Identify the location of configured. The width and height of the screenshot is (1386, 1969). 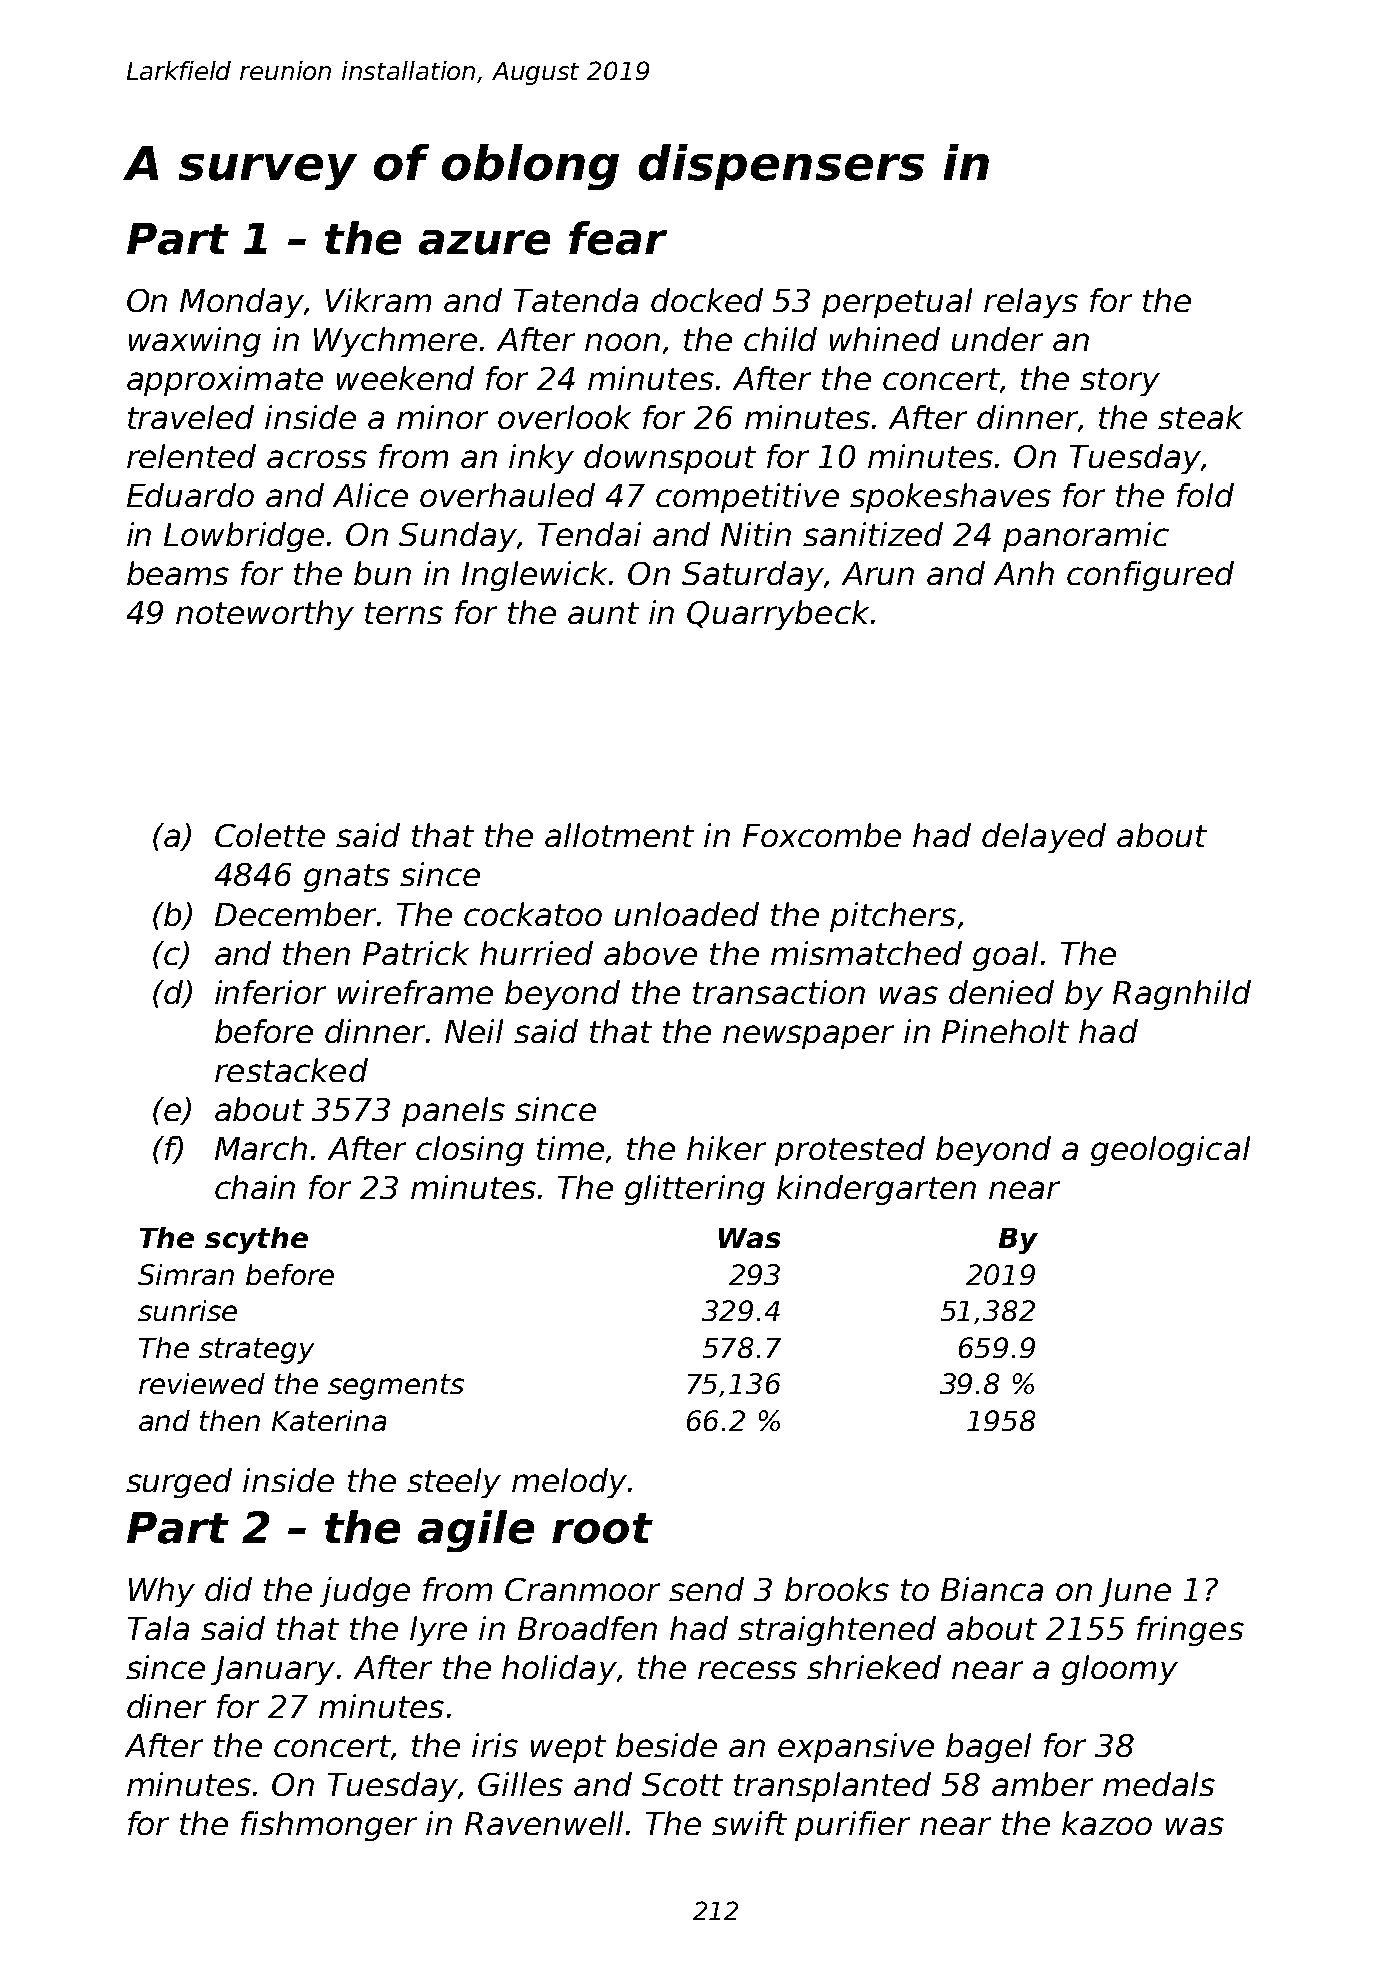
(1150, 576).
